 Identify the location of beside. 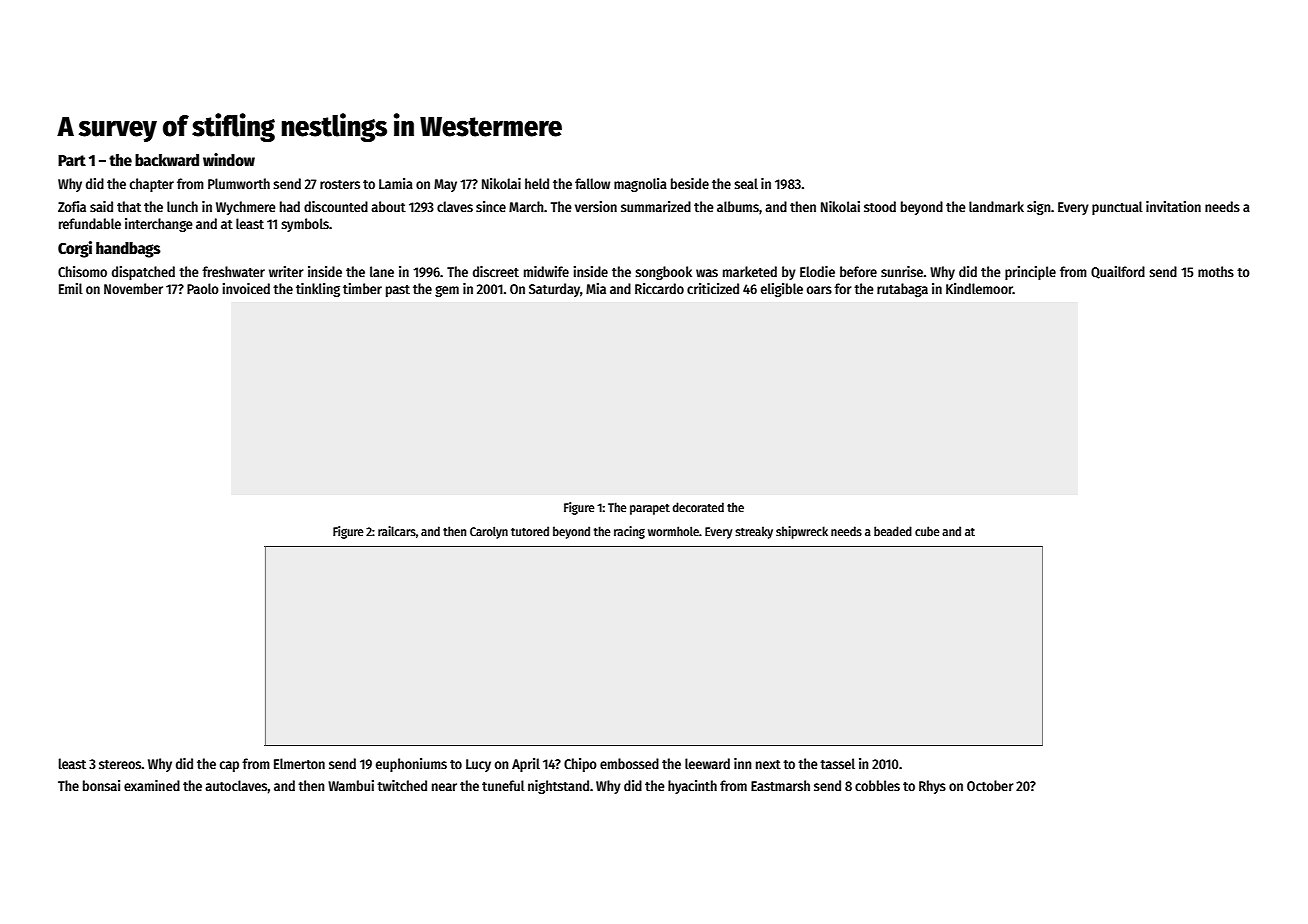
(690, 183).
